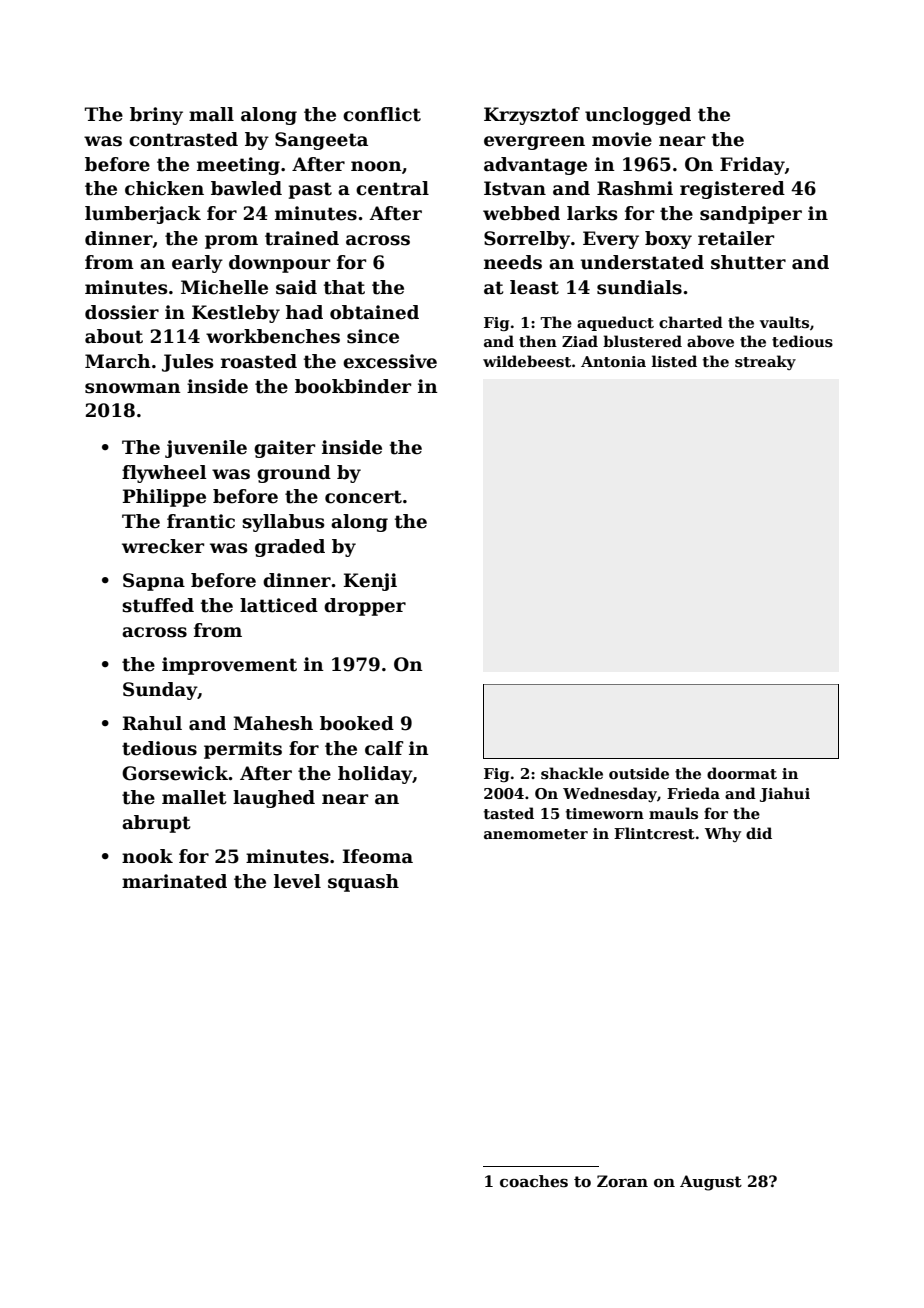 The image size is (924, 1308). What do you see at coordinates (375, 775) in the page?
I see `holiday` at bounding box center [375, 775].
